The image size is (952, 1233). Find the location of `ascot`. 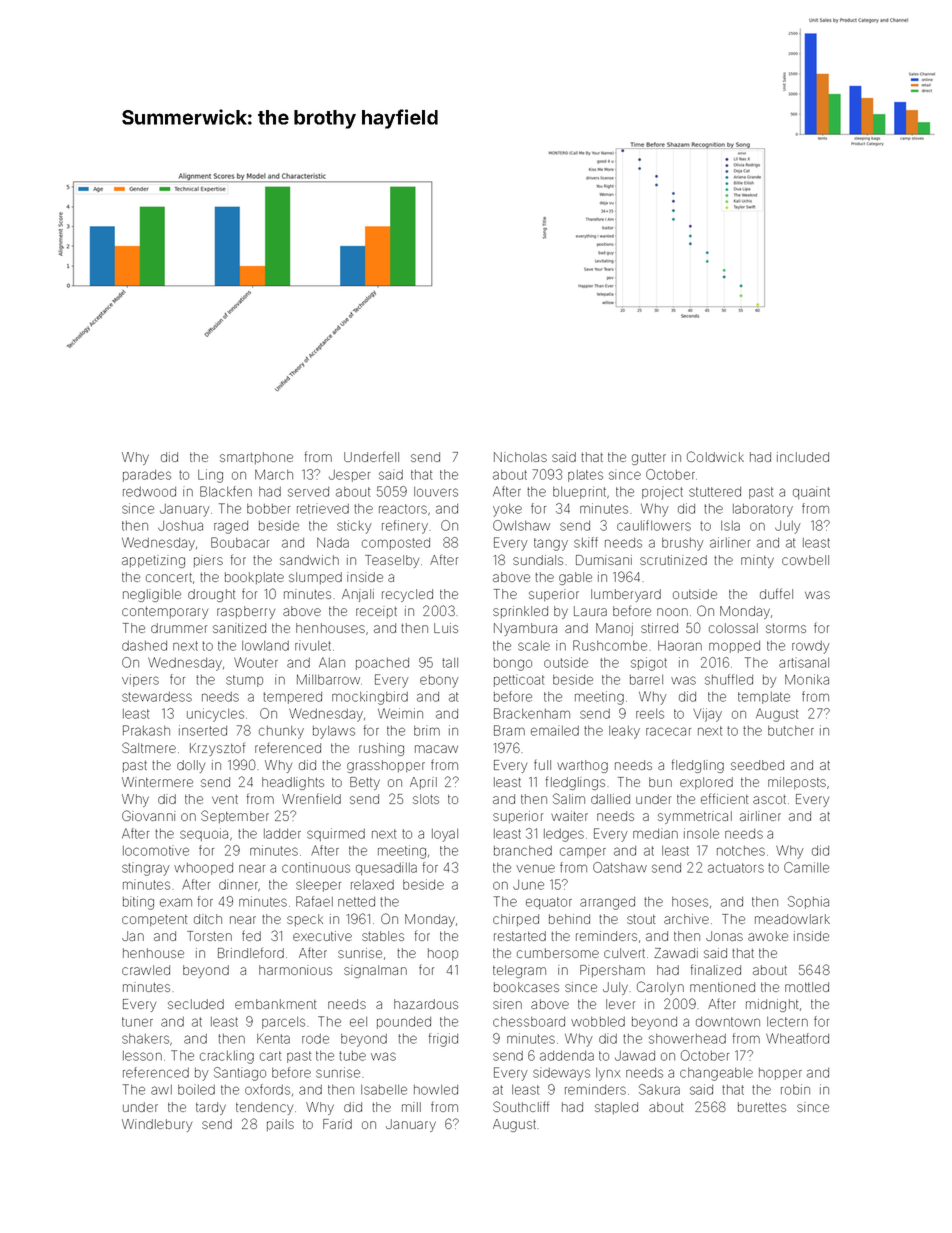

ascot is located at coordinates (769, 799).
